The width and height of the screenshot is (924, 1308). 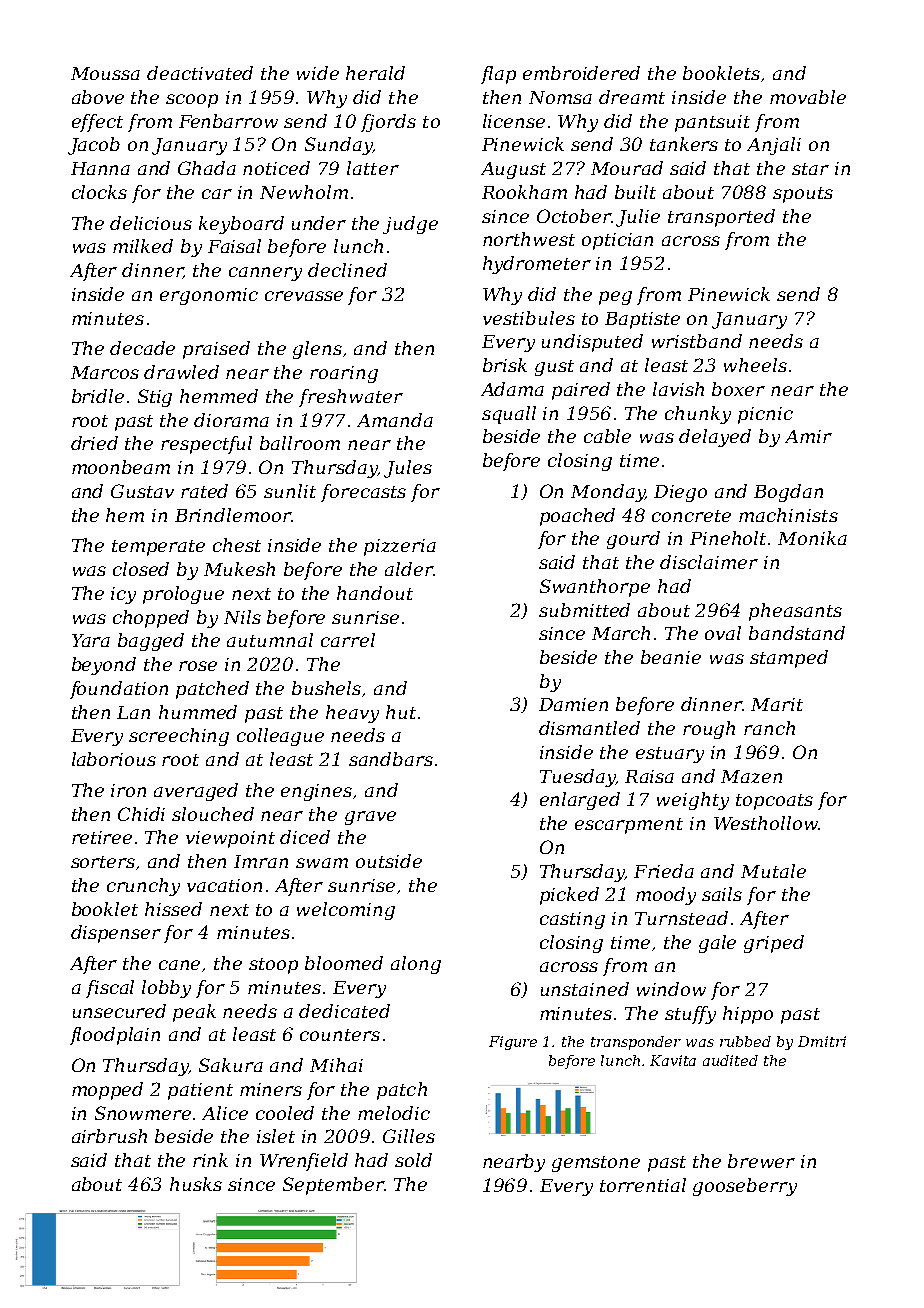 What do you see at coordinates (808, 97) in the screenshot?
I see `movable` at bounding box center [808, 97].
